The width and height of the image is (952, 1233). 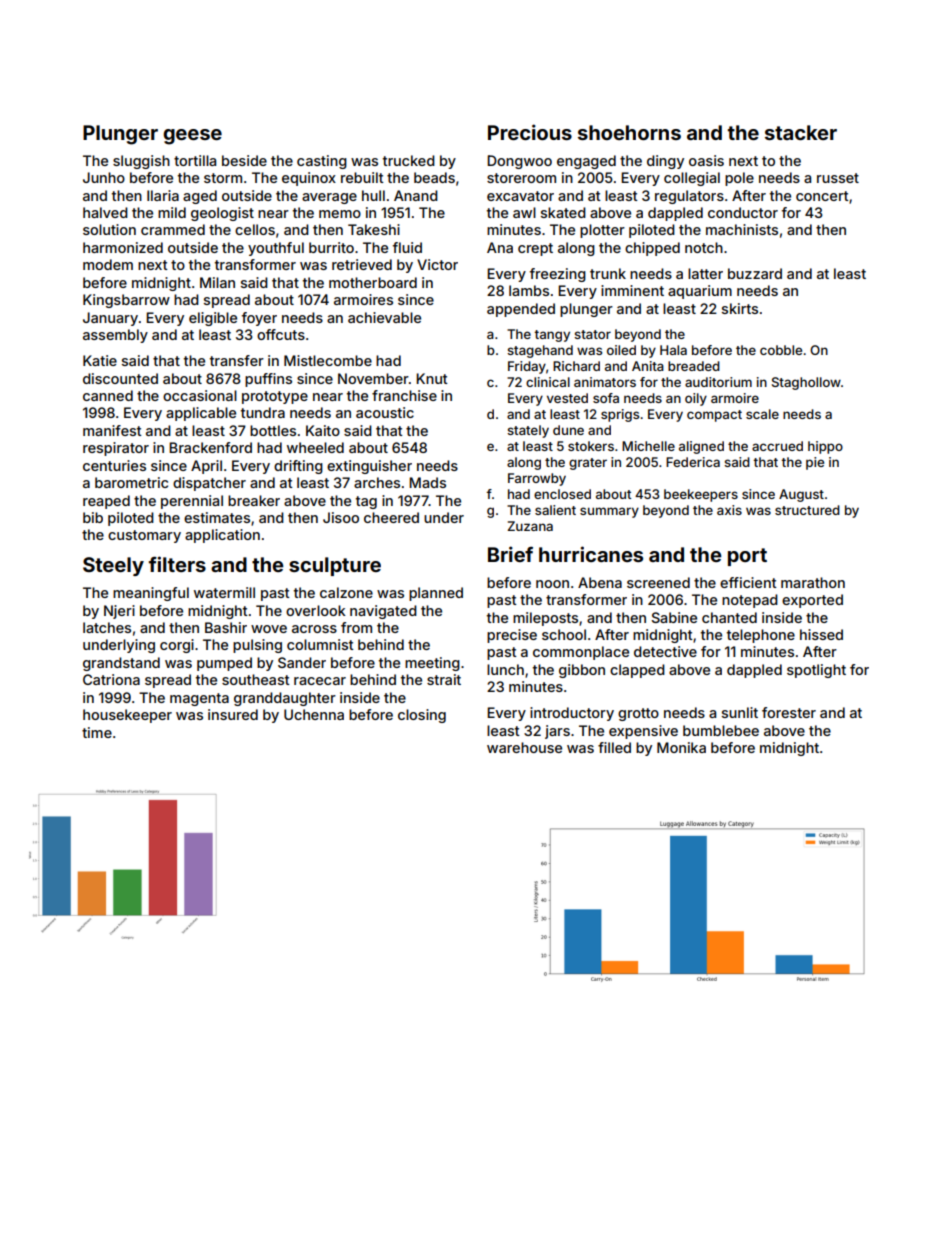 What do you see at coordinates (729, 510) in the image?
I see `axis` at bounding box center [729, 510].
